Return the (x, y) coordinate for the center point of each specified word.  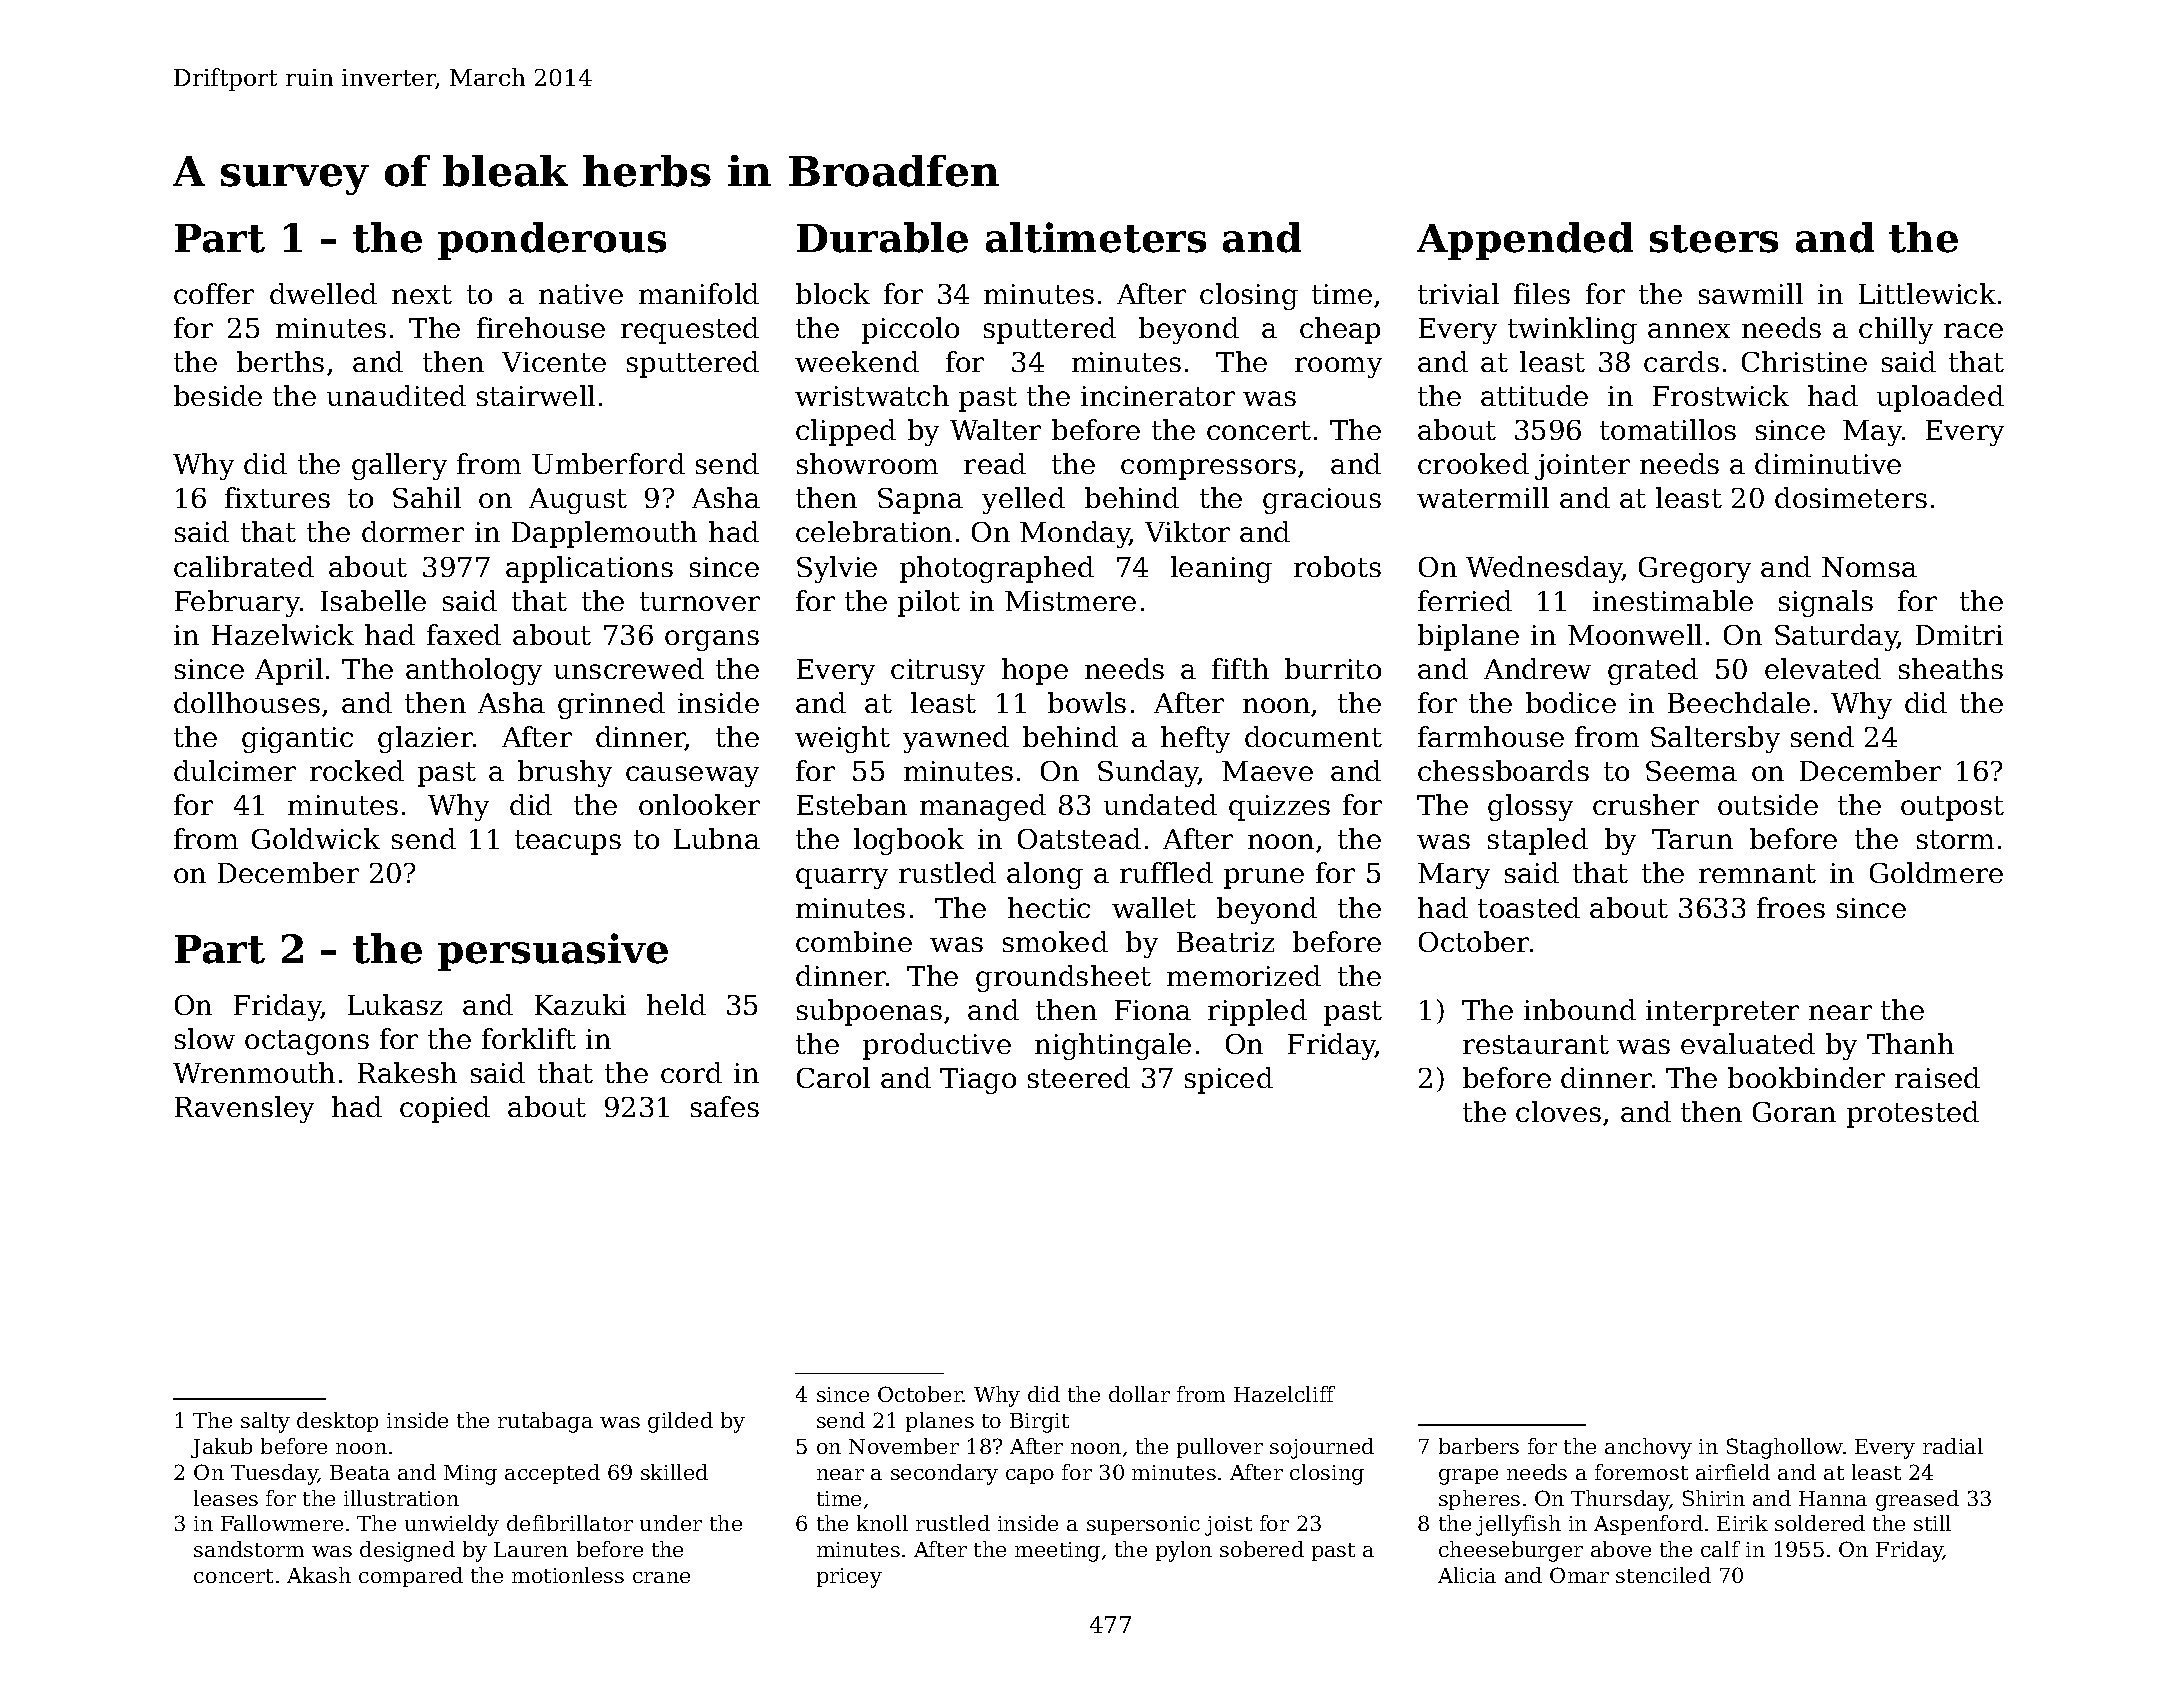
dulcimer (235, 770)
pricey (849, 1578)
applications (589, 569)
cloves (1558, 1111)
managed (983, 807)
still (1932, 1523)
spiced (1229, 1080)
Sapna (920, 501)
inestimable (1673, 600)
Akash (319, 1575)
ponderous (552, 241)
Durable (882, 237)
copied (445, 1109)
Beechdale (1739, 702)
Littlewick (1927, 293)
